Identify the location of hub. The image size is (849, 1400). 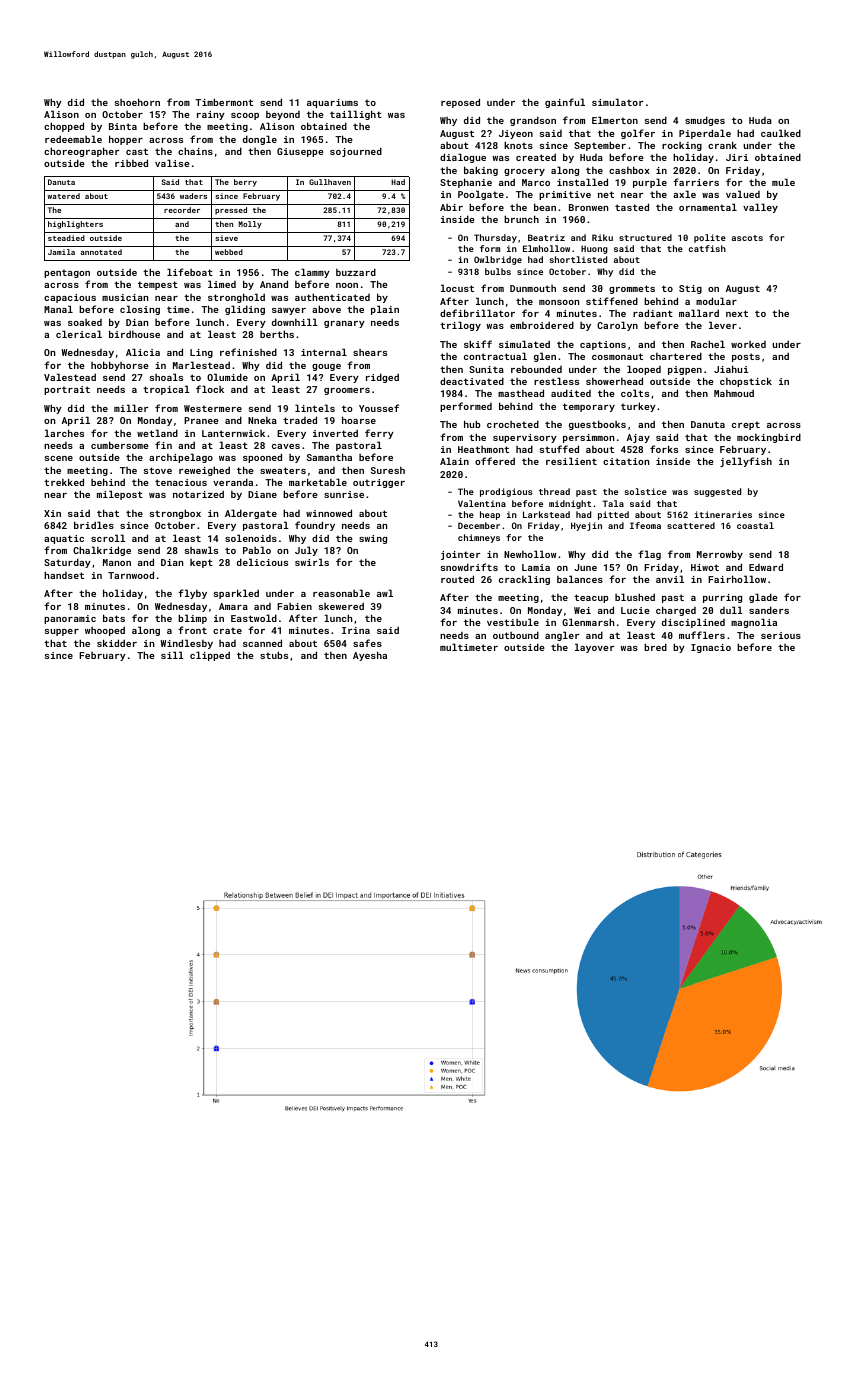
(472, 424).
